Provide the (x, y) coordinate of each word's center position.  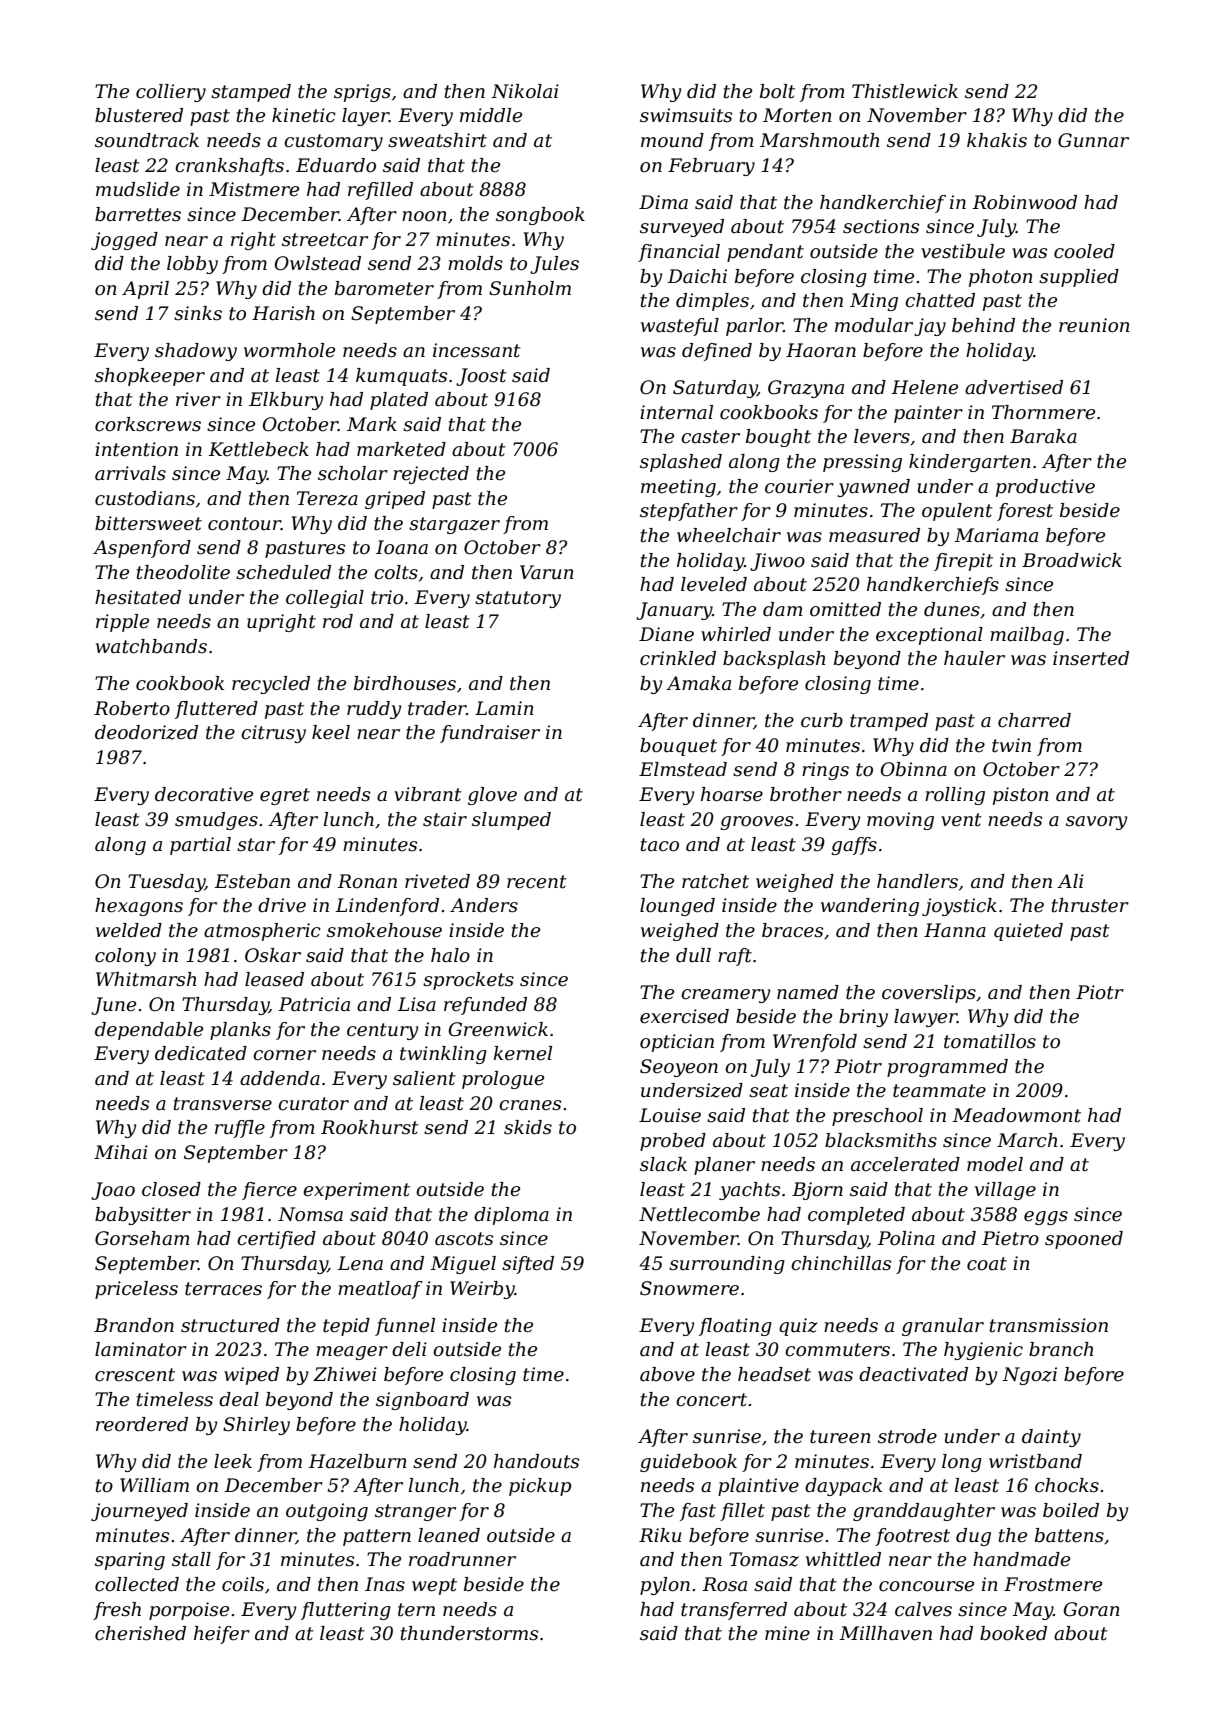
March (1027, 1140)
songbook (540, 216)
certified (276, 1240)
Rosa (724, 1584)
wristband (1035, 1461)
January (674, 611)
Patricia (314, 1004)
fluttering (346, 1611)
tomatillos (990, 1041)
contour (244, 524)
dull (693, 955)
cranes (530, 1105)
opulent (957, 512)
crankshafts (229, 167)
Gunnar (1093, 140)
